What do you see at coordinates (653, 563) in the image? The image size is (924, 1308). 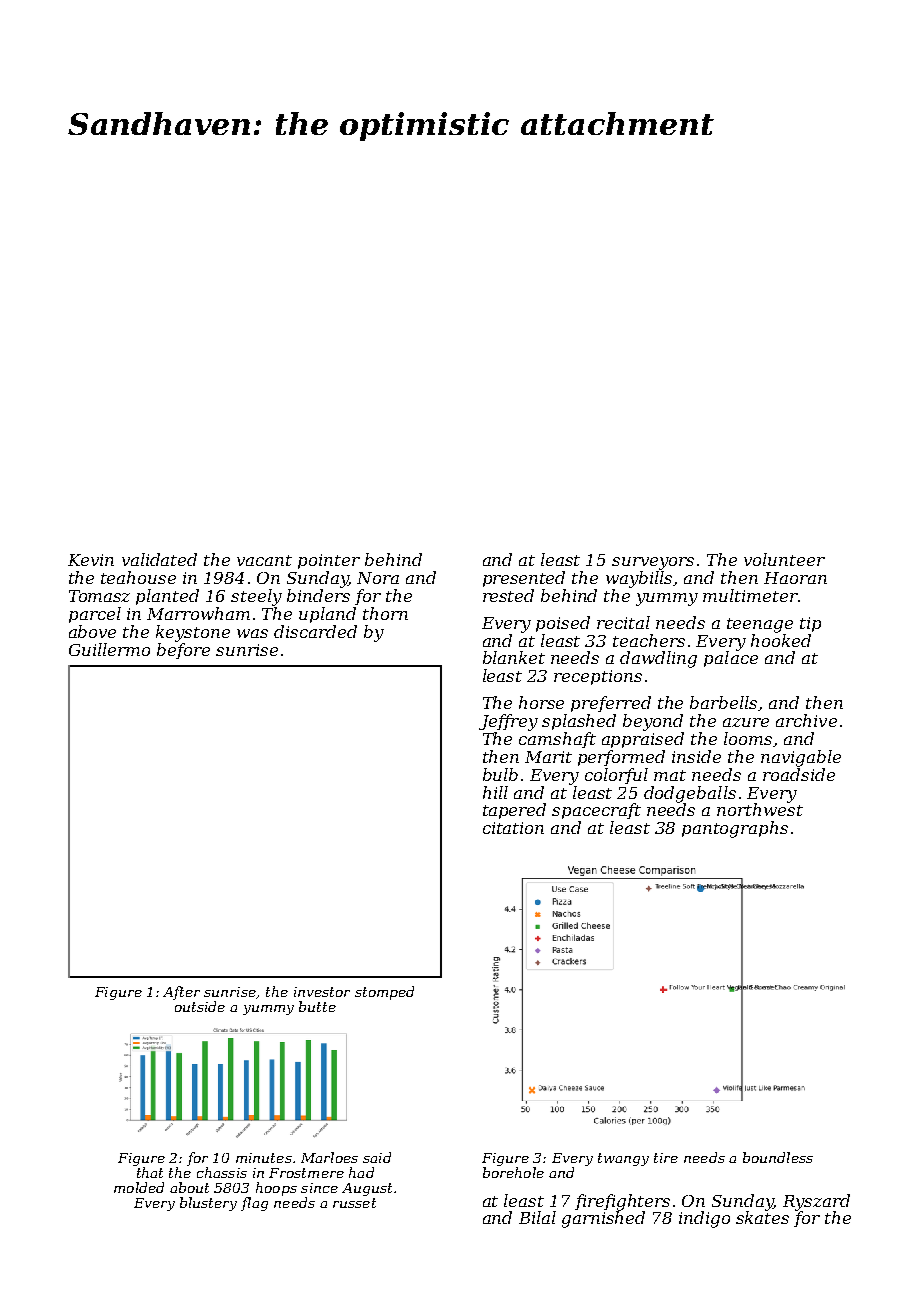 I see `surveyors` at bounding box center [653, 563].
